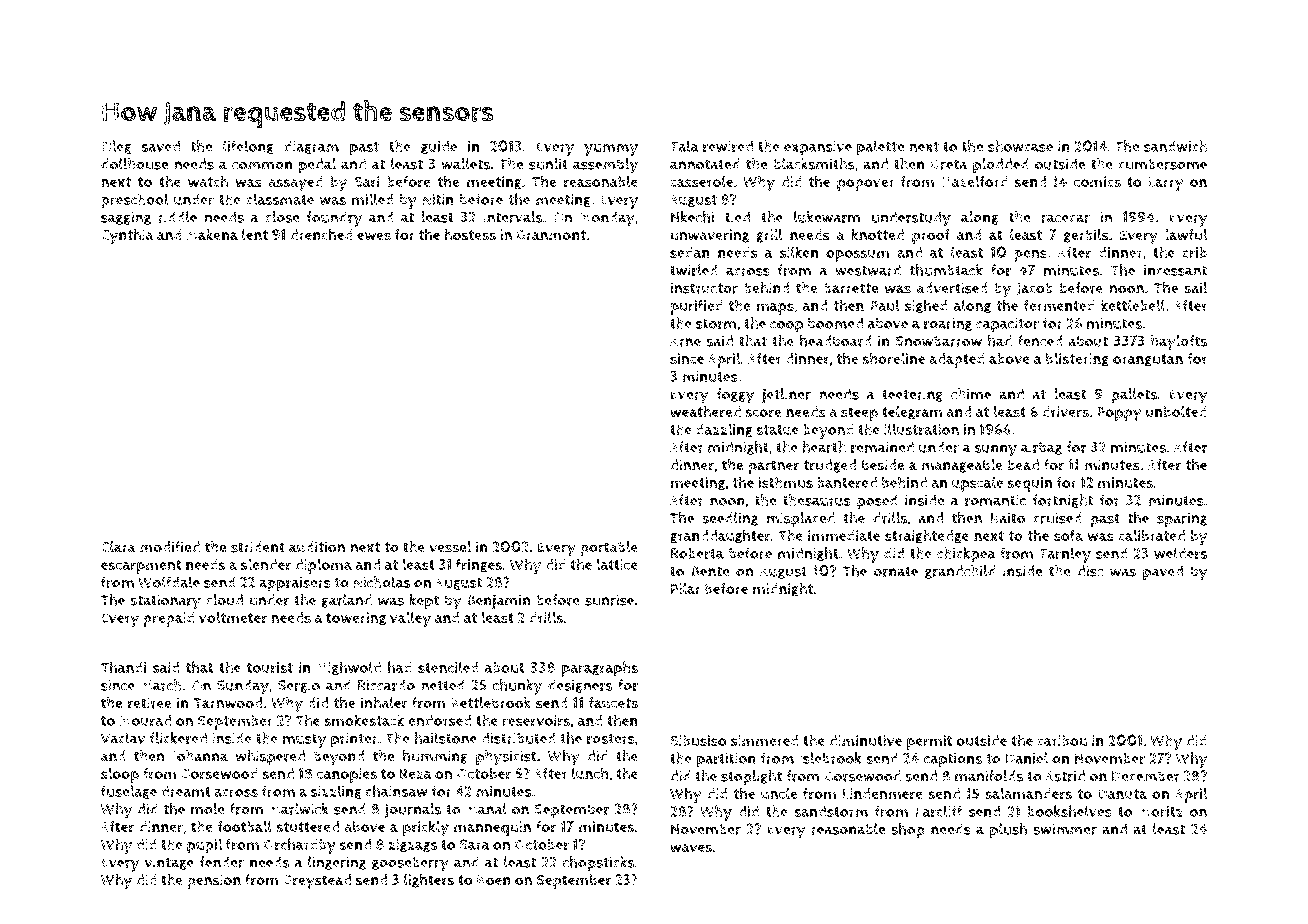  I want to click on Daniel, so click(1027, 758).
